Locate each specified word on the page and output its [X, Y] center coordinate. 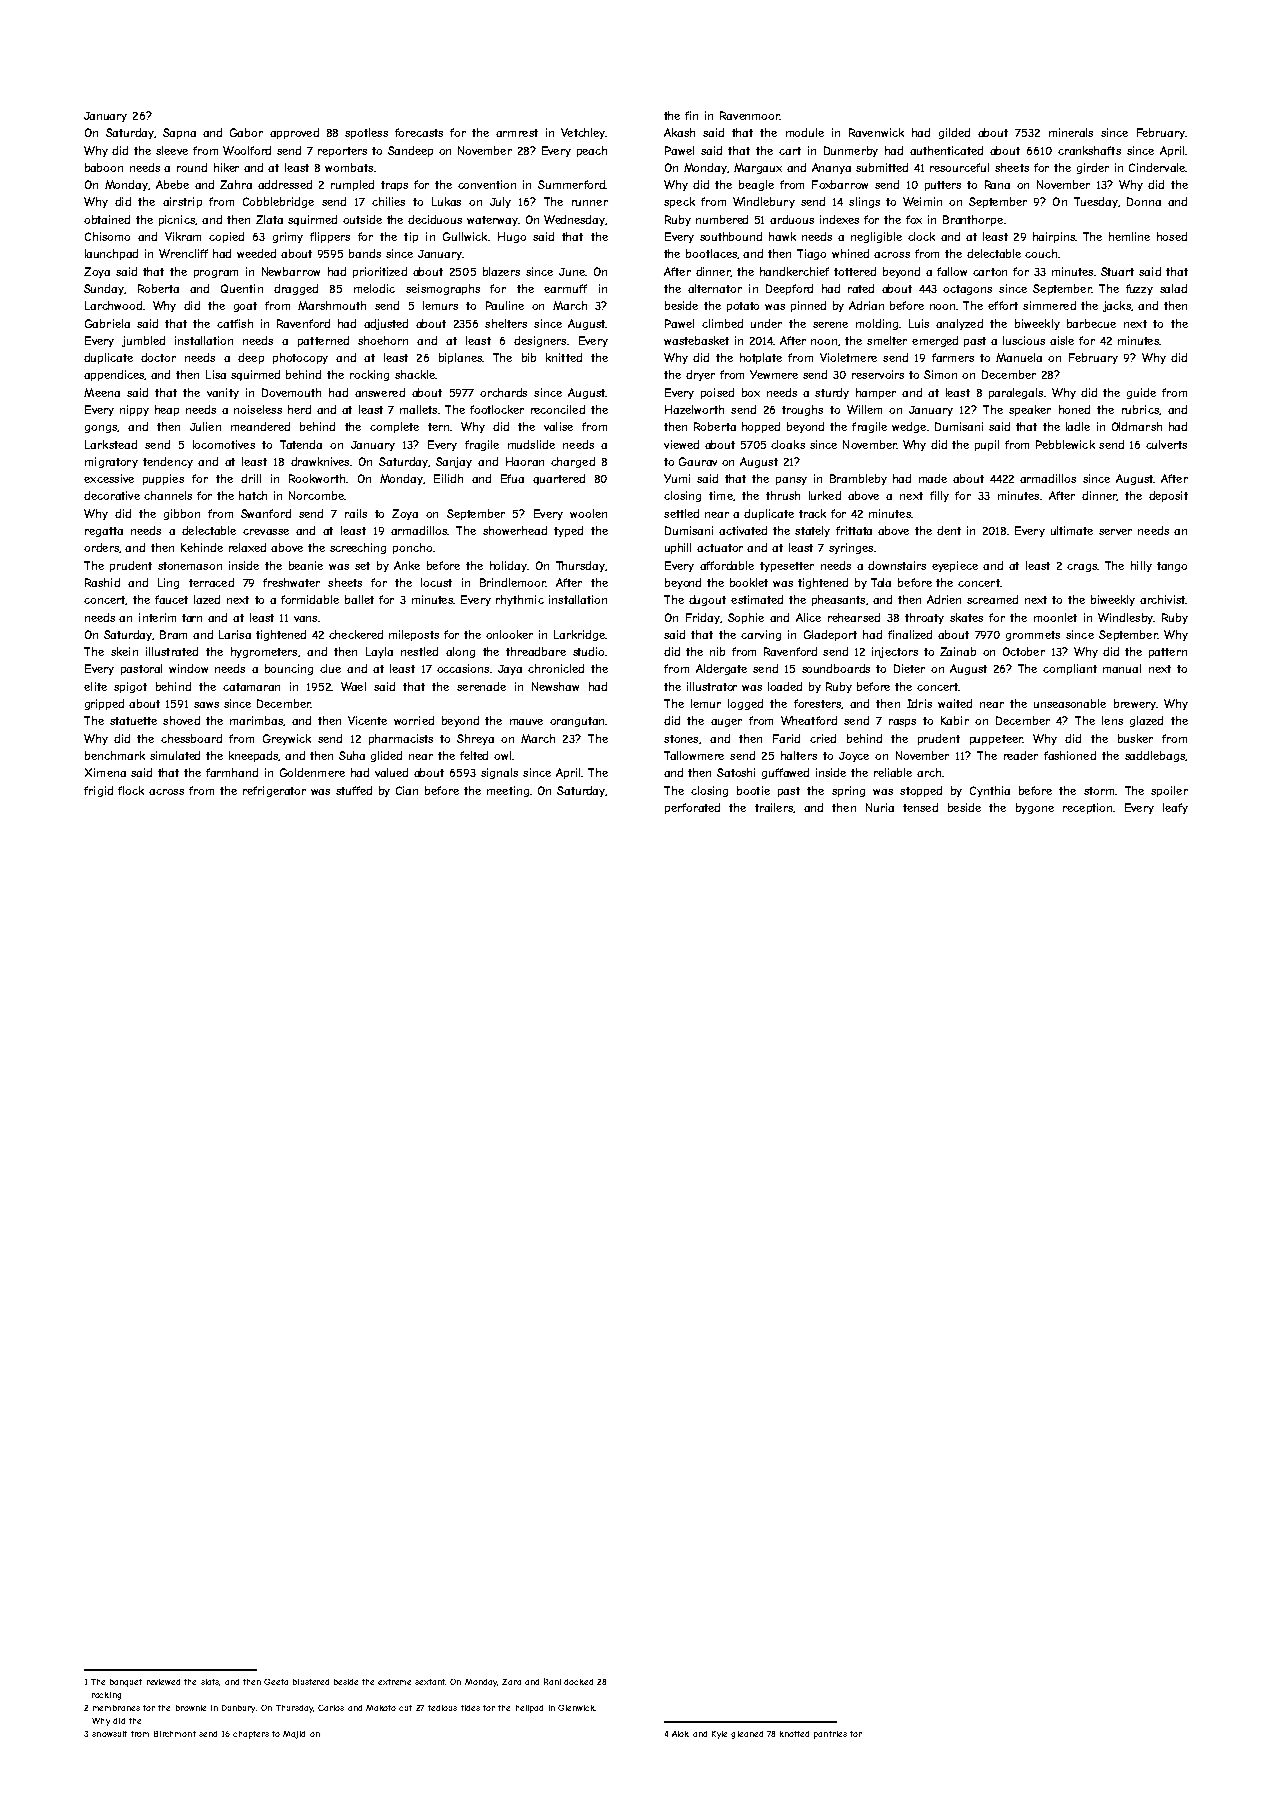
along [460, 652]
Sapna [179, 133]
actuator [720, 548]
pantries [830, 1735]
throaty [924, 618]
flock [131, 790]
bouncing [289, 669]
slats [210, 1682]
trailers [774, 807]
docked [578, 1682]
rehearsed [854, 617]
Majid [294, 1735]
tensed [920, 807]
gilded [954, 133]
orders [101, 547]
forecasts [419, 132]
